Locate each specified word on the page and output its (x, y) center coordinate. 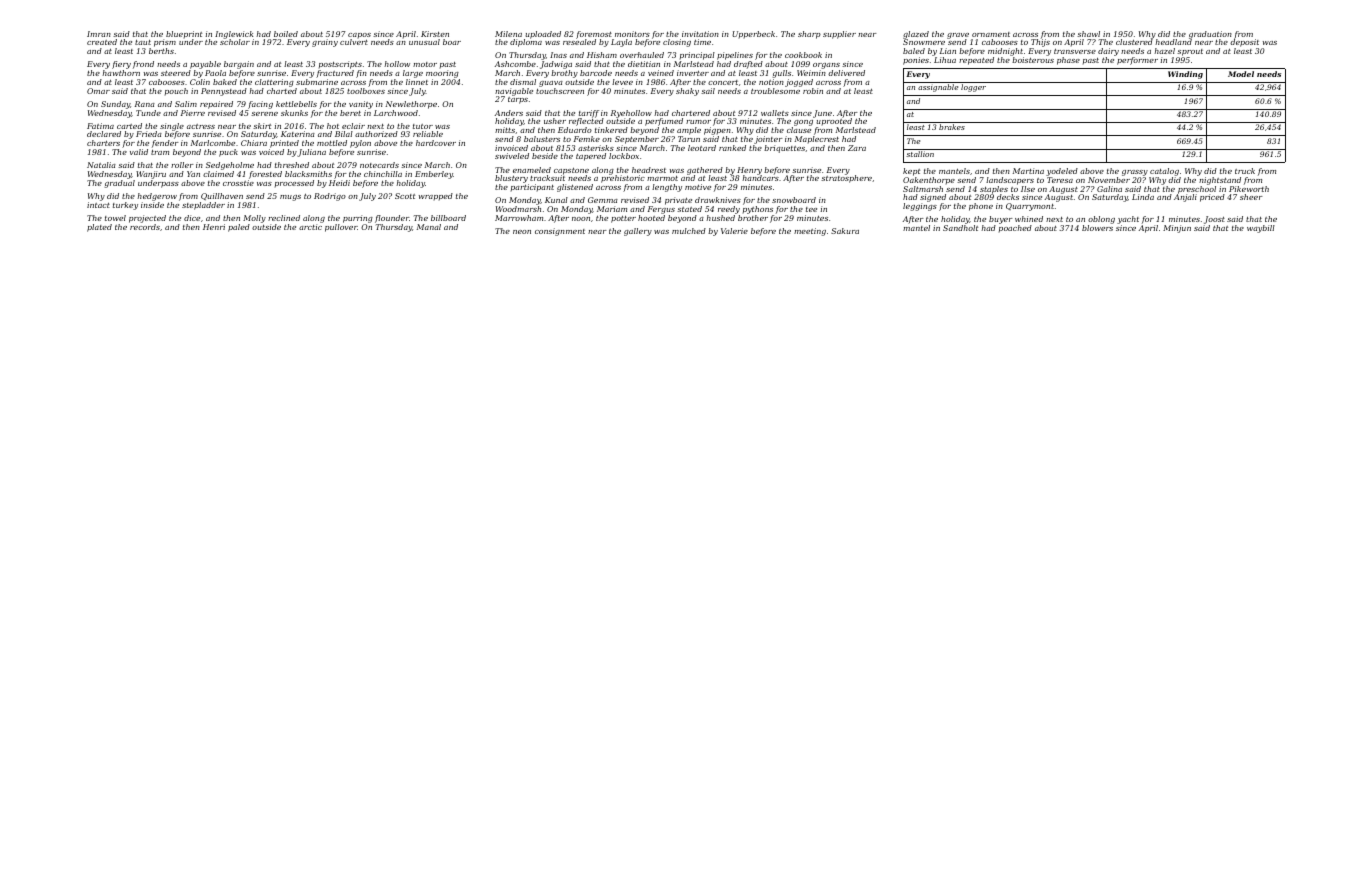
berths (161, 51)
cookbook (803, 55)
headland (1173, 42)
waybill (1261, 229)
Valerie (734, 231)
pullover (341, 228)
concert (723, 82)
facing (260, 105)
